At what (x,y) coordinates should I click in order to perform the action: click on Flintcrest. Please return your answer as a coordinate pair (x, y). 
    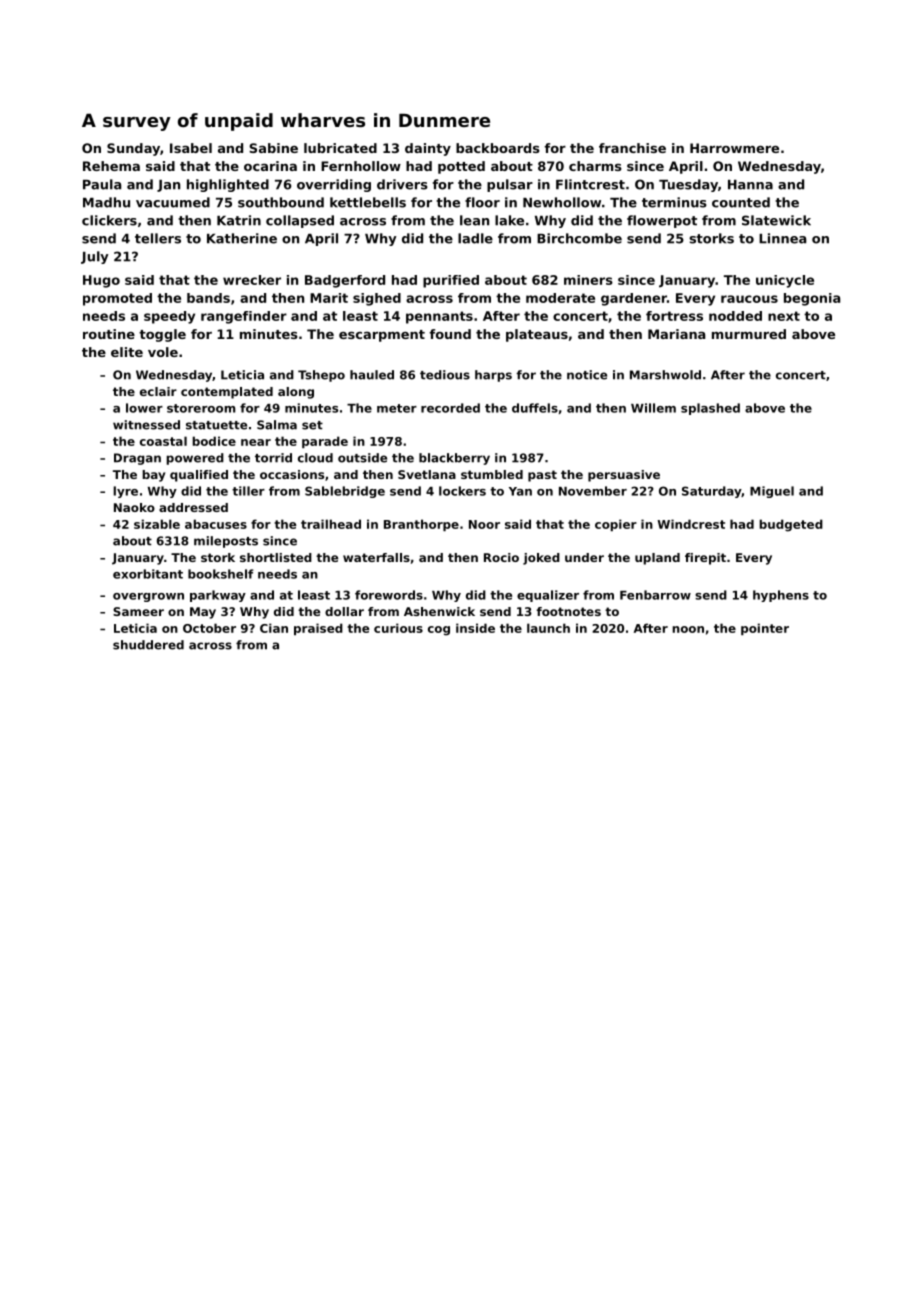
    Looking at the image, I should click on (590, 184).
